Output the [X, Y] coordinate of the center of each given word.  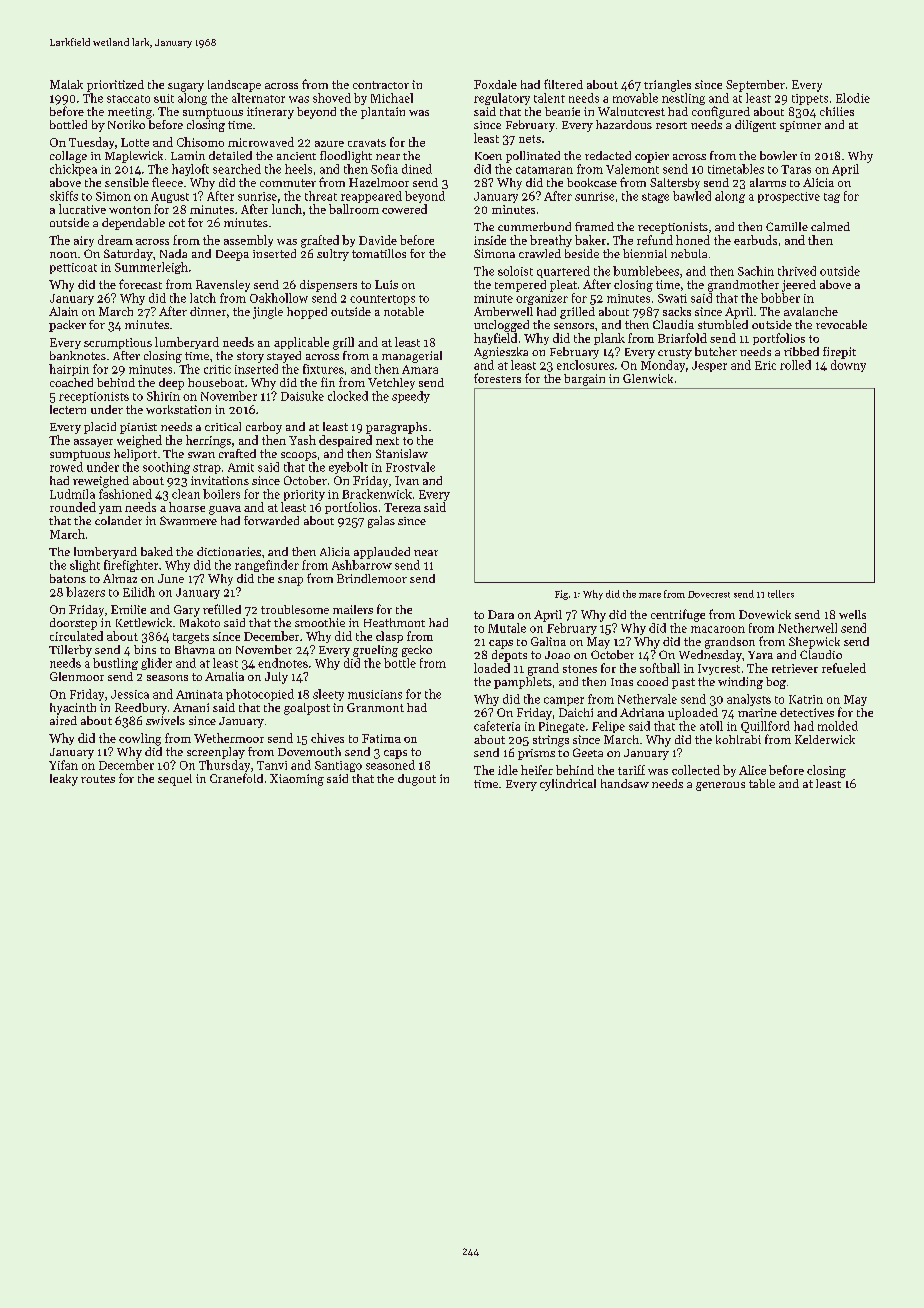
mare [650, 595]
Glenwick [648, 378]
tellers [781, 594]
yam [110, 510]
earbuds [755, 240]
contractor [381, 85]
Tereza [402, 507]
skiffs [64, 196]
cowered [404, 209]
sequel [175, 780]
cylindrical [568, 785]
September [755, 86]
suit [164, 98]
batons [68, 578]
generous [720, 786]
